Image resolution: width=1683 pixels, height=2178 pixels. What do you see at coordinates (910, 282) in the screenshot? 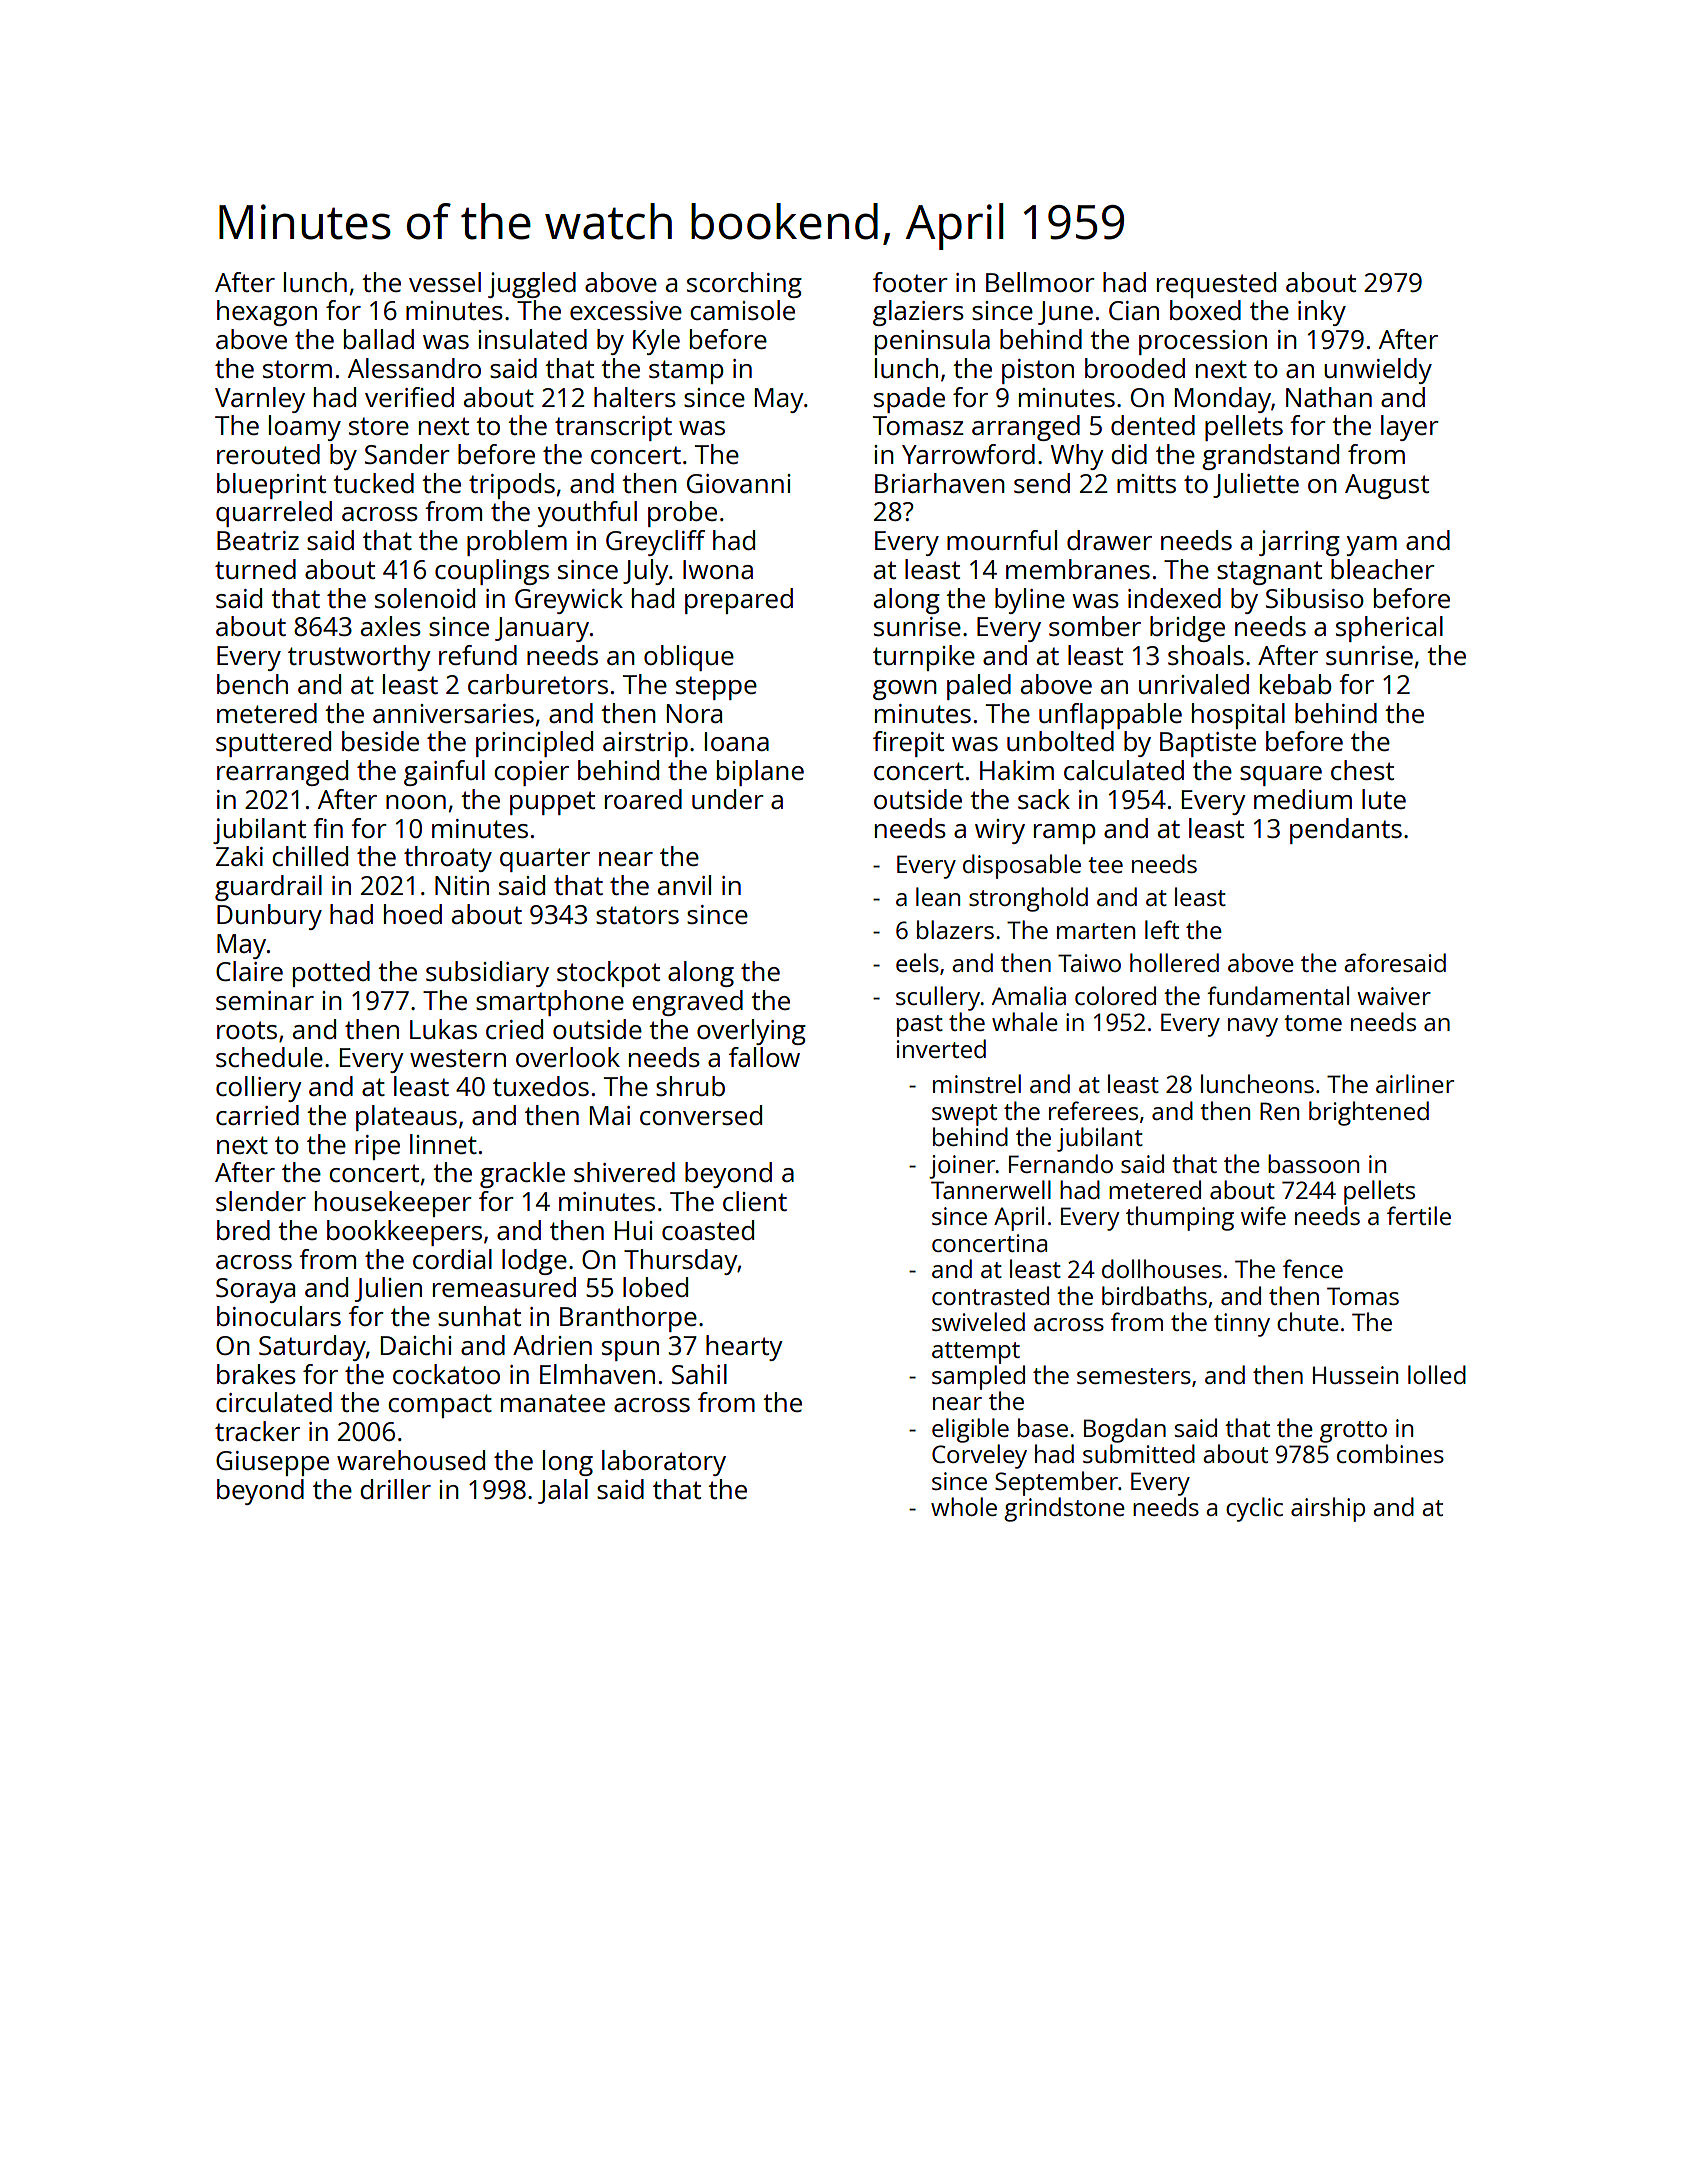
I see `footer` at bounding box center [910, 282].
